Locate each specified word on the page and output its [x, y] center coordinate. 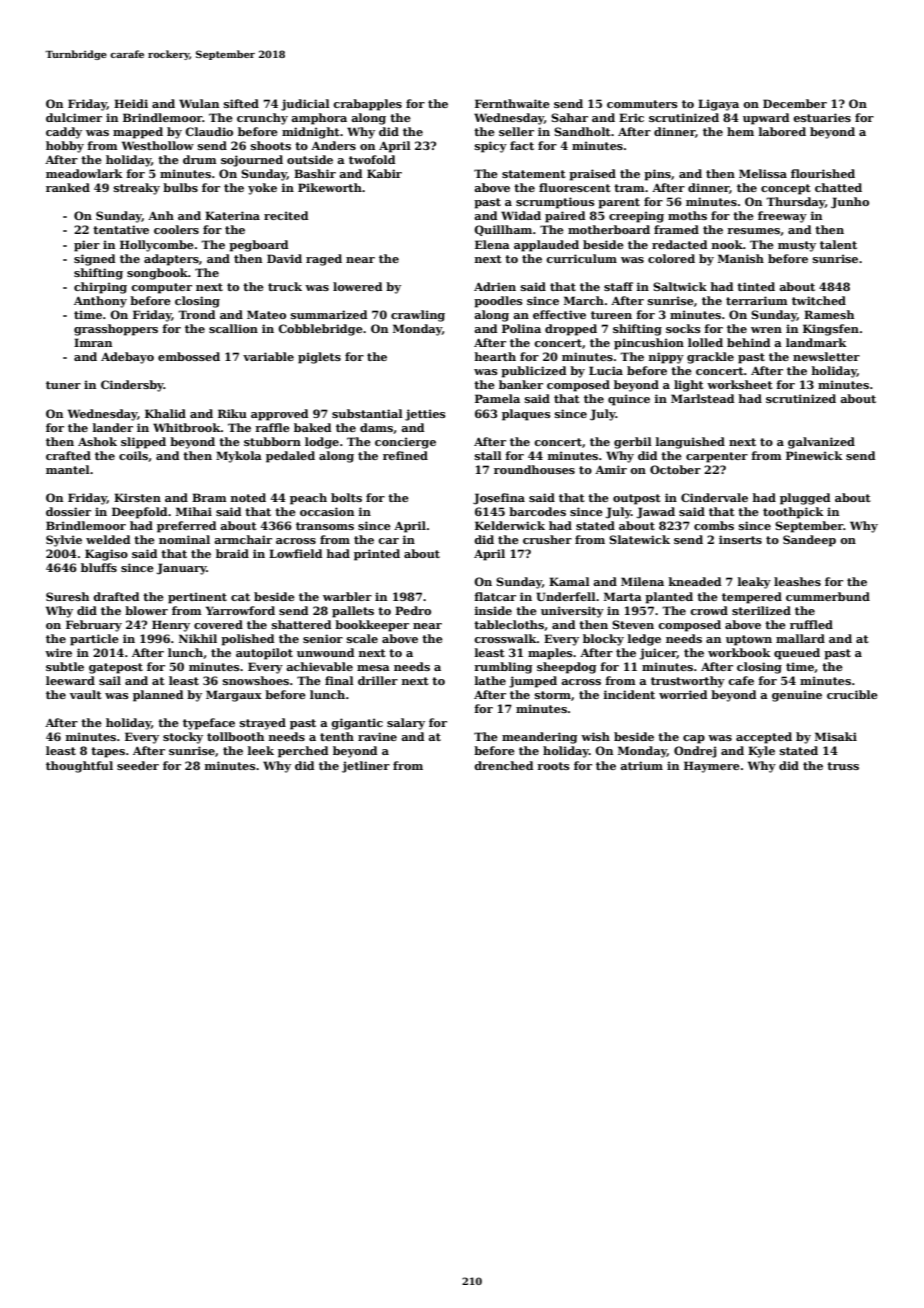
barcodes [537, 511]
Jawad [655, 513]
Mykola [239, 457]
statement [534, 174]
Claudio [209, 131]
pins [657, 175]
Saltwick [680, 286]
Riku [232, 413]
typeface [209, 724]
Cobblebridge [320, 330]
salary [406, 724]
